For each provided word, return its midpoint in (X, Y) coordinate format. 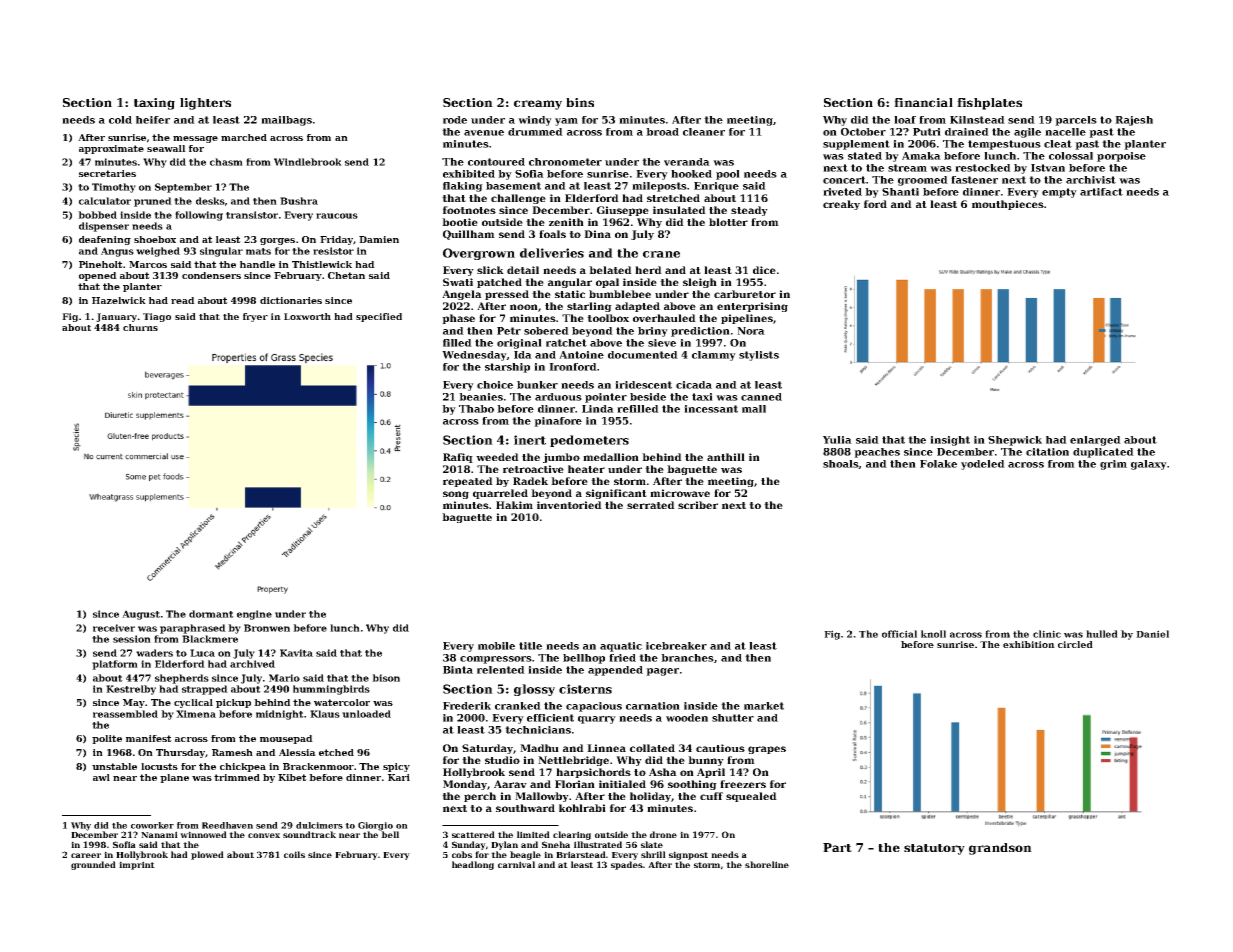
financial (923, 102)
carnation (653, 706)
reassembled (125, 714)
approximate (111, 149)
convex (264, 835)
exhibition (1029, 644)
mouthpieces (1008, 205)
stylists (759, 356)
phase (458, 319)
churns (140, 327)
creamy (538, 105)
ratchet (566, 343)
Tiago (157, 317)
